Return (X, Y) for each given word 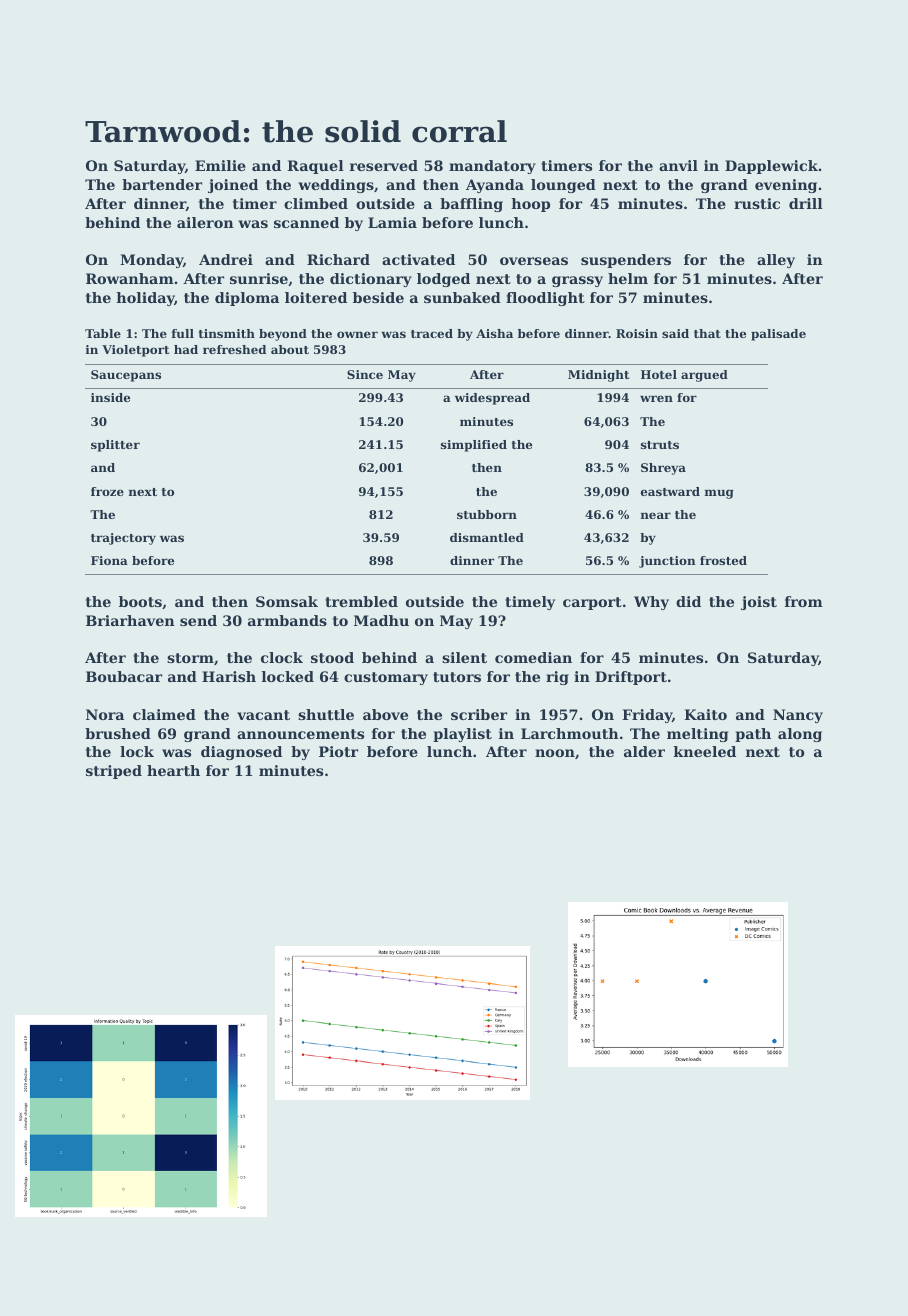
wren (656, 398)
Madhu (381, 620)
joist (759, 603)
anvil (678, 165)
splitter (115, 446)
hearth (173, 770)
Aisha (494, 333)
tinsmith (227, 333)
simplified (474, 446)
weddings (336, 186)
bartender (162, 184)
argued (704, 376)
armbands (287, 620)
